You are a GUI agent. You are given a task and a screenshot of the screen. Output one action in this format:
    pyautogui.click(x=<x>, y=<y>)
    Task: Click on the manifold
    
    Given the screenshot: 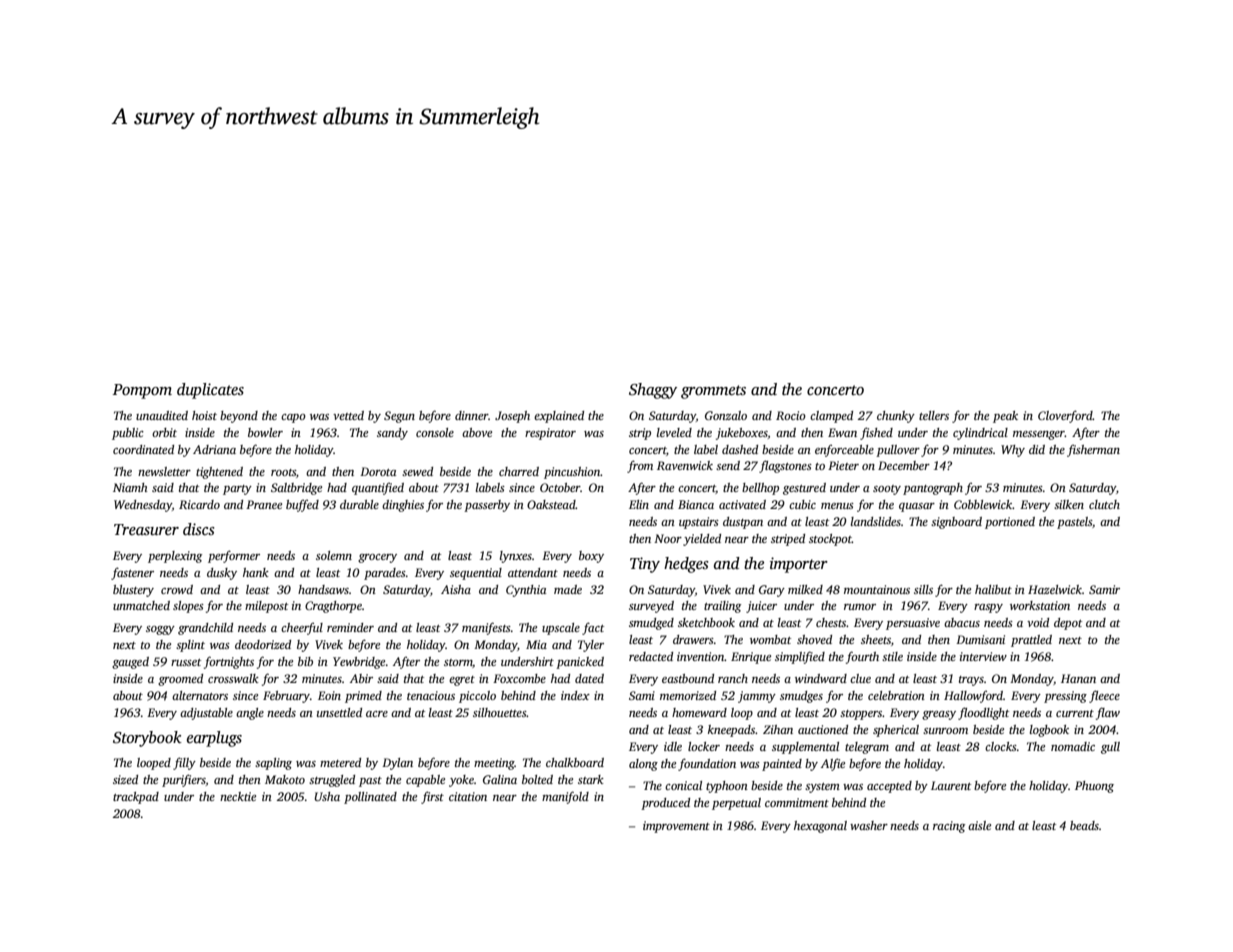 What is the action you would take?
    pyautogui.click(x=565, y=797)
